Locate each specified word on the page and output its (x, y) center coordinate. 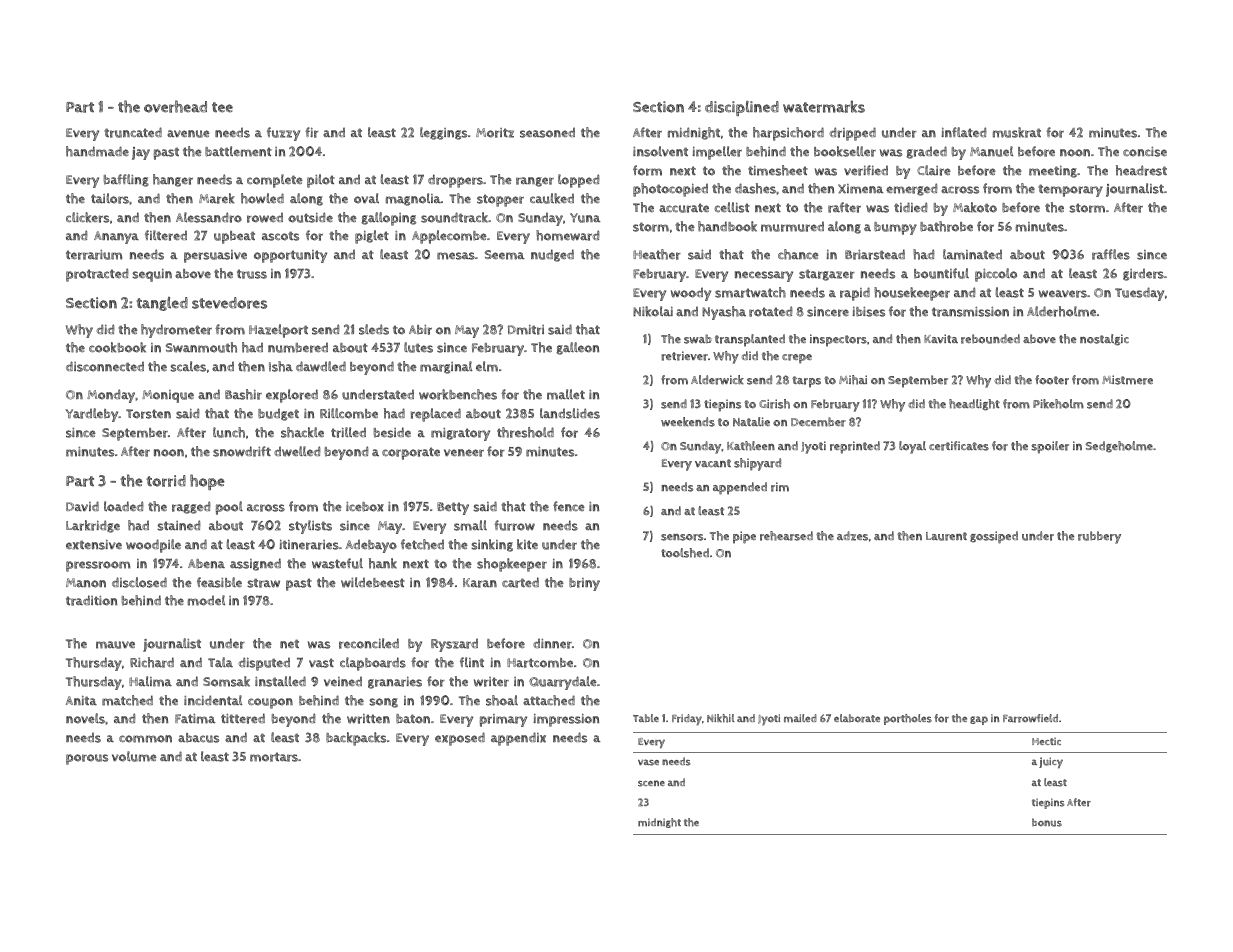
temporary (1070, 190)
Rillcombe (349, 413)
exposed (460, 739)
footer (1052, 380)
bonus (1047, 822)
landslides (570, 413)
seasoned (547, 132)
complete (275, 181)
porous (87, 759)
